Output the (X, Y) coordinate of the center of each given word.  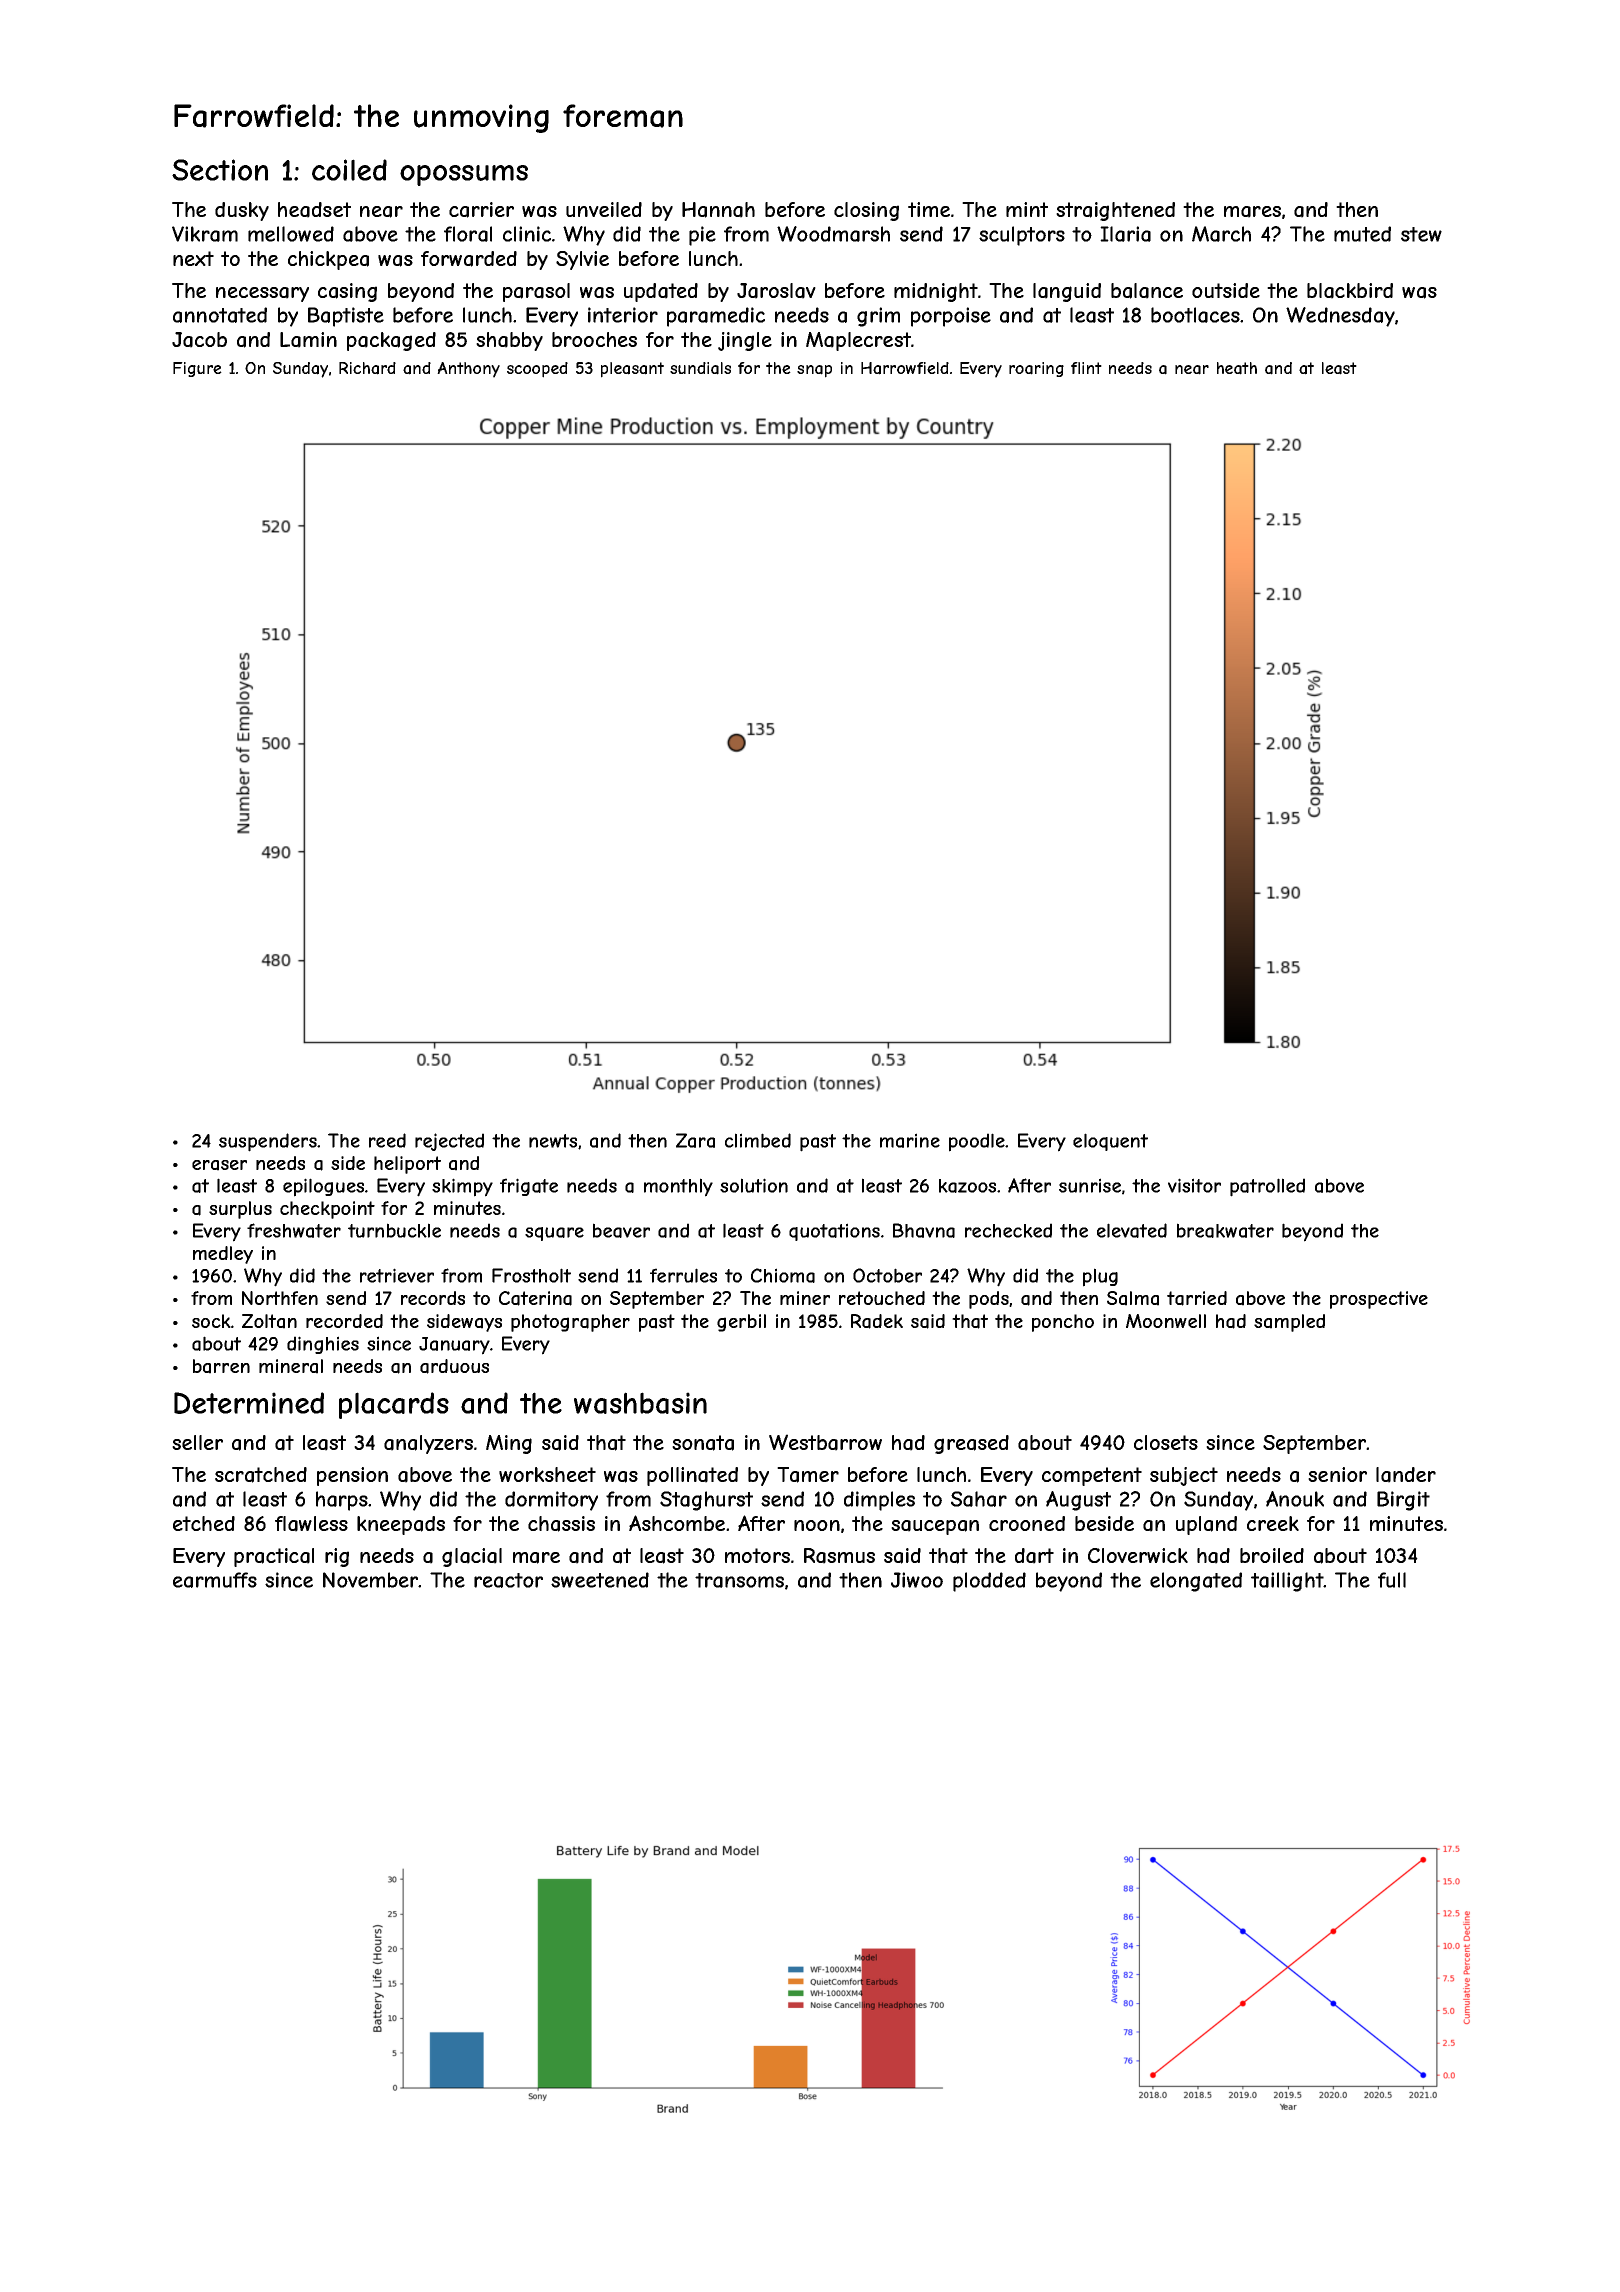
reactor (508, 1580)
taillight (1287, 1582)
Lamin (308, 340)
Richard (367, 368)
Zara (695, 1140)
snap (814, 371)
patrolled (1267, 1187)
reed (387, 1140)
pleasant (632, 370)
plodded (989, 1582)
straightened (1115, 211)
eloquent (1110, 1142)
